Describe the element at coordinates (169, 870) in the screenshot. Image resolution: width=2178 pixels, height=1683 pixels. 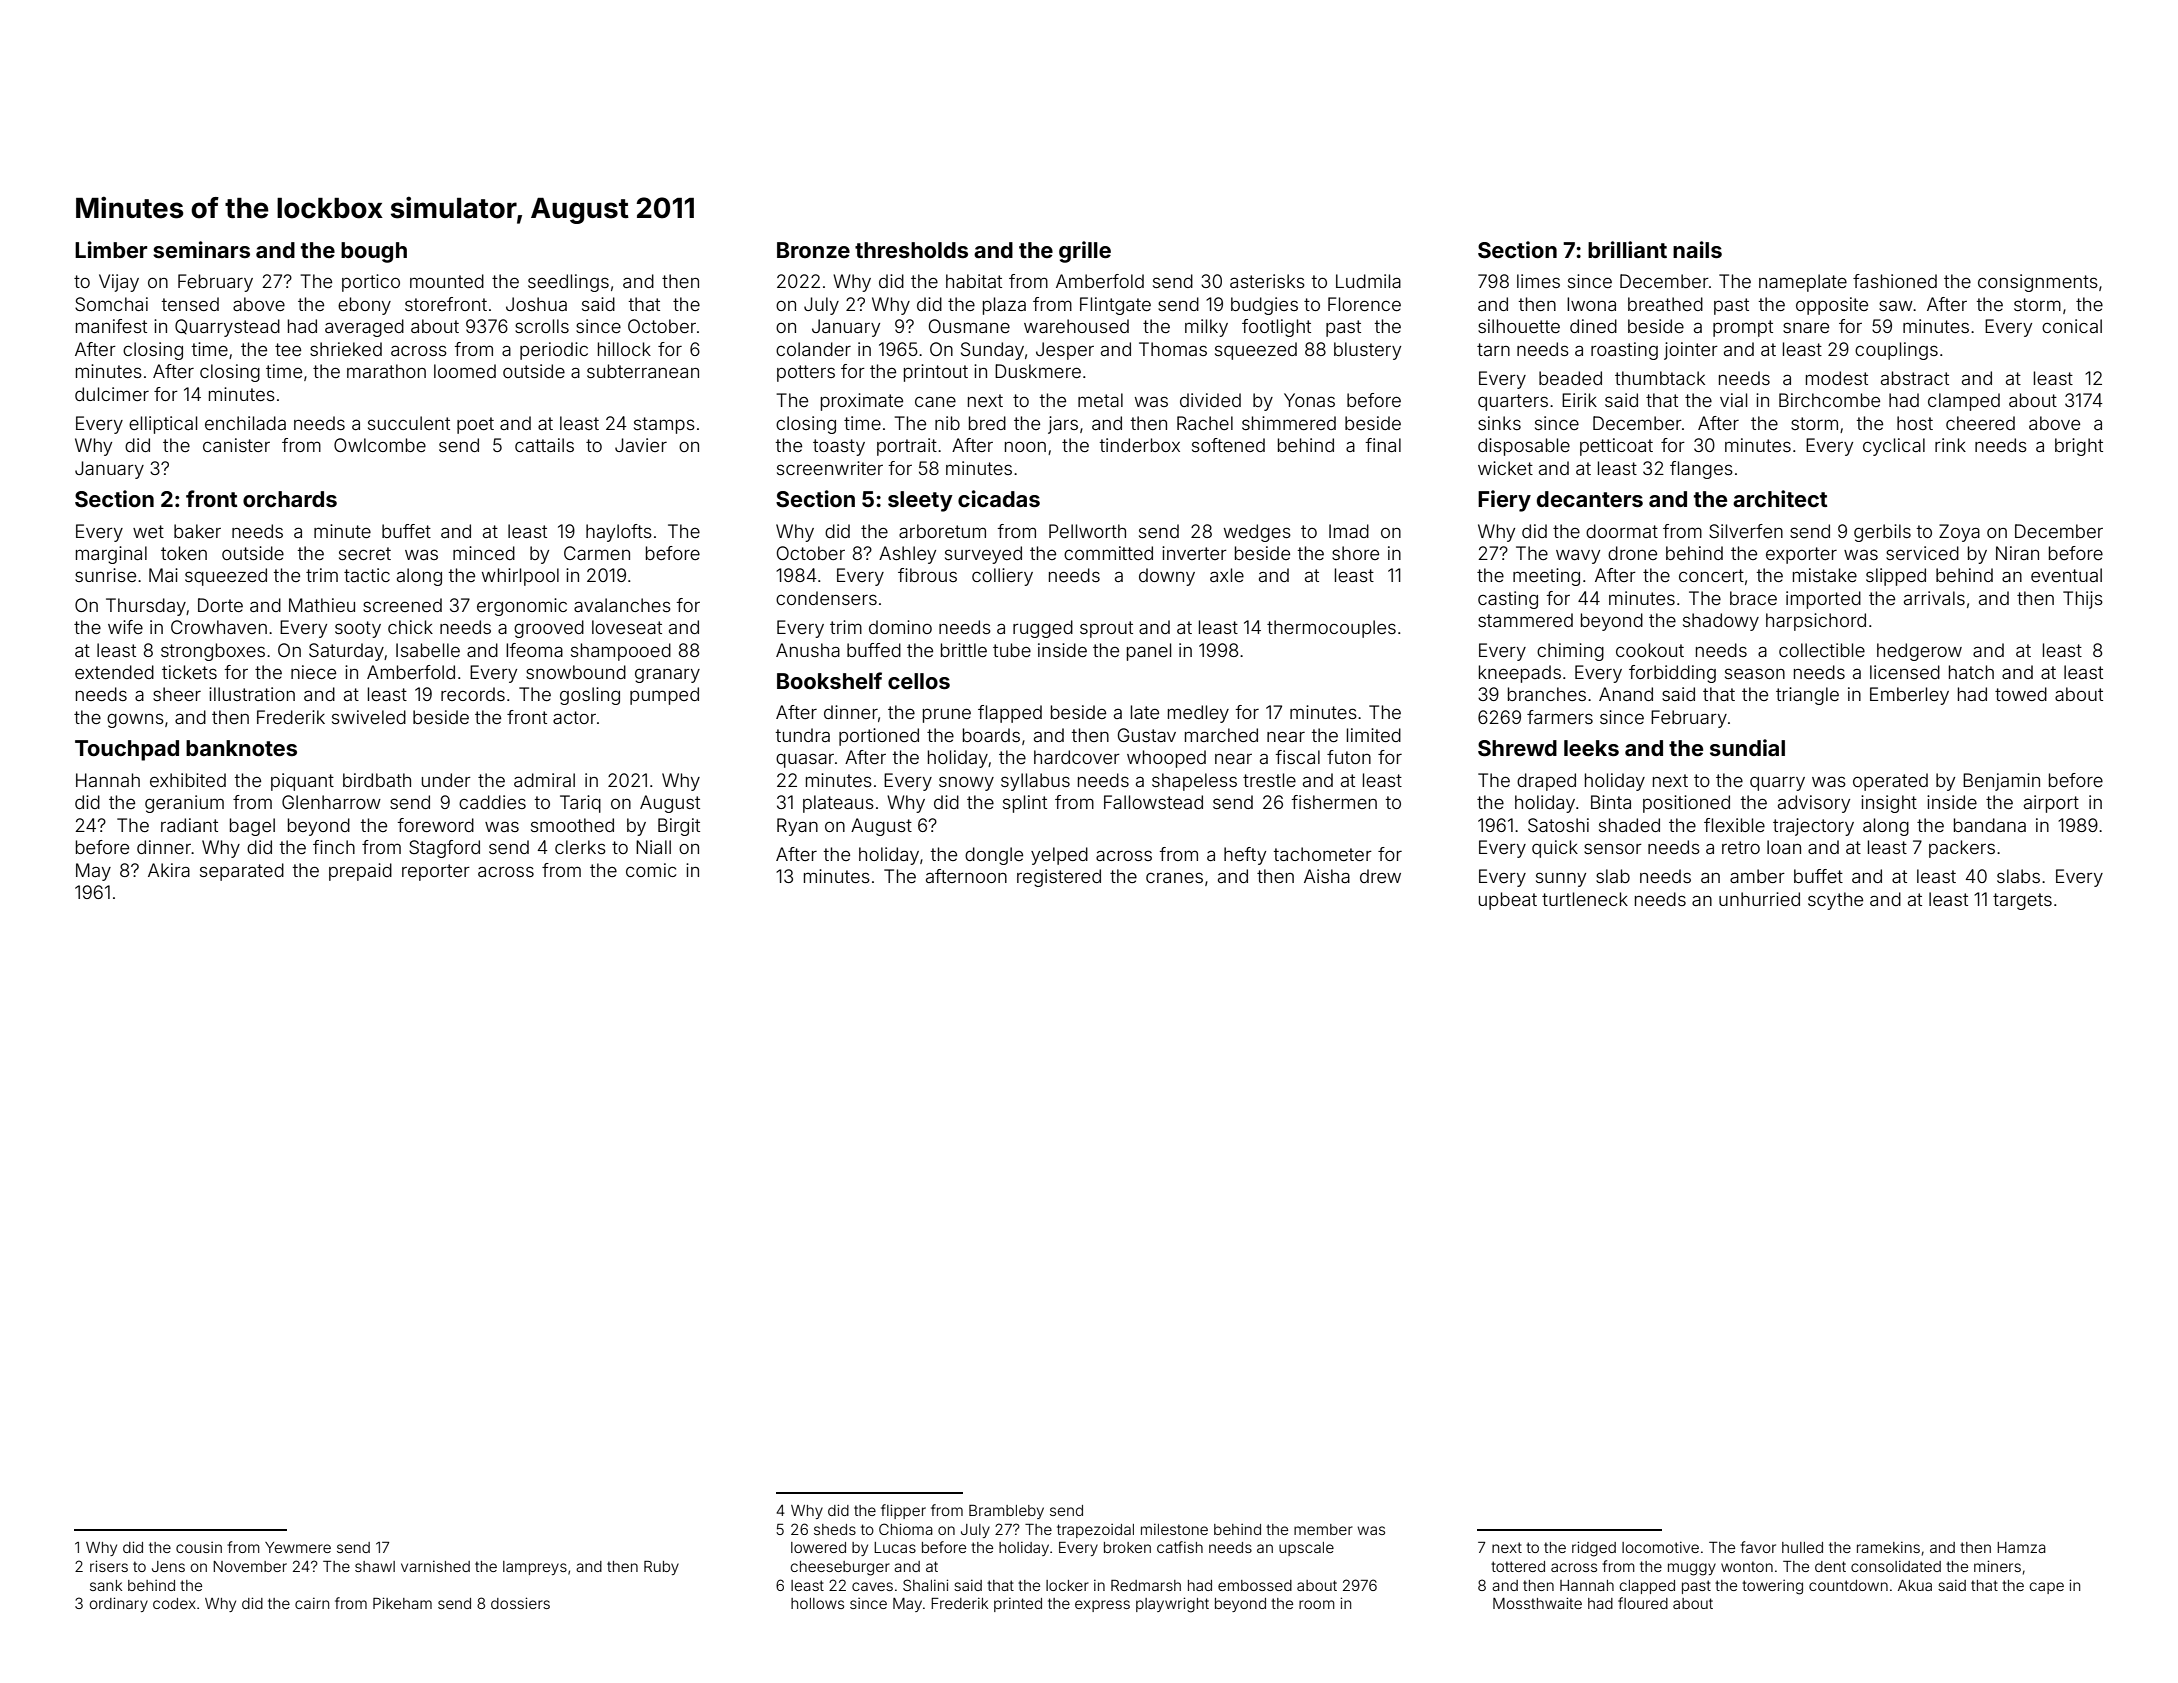
I see `Akira` at that location.
